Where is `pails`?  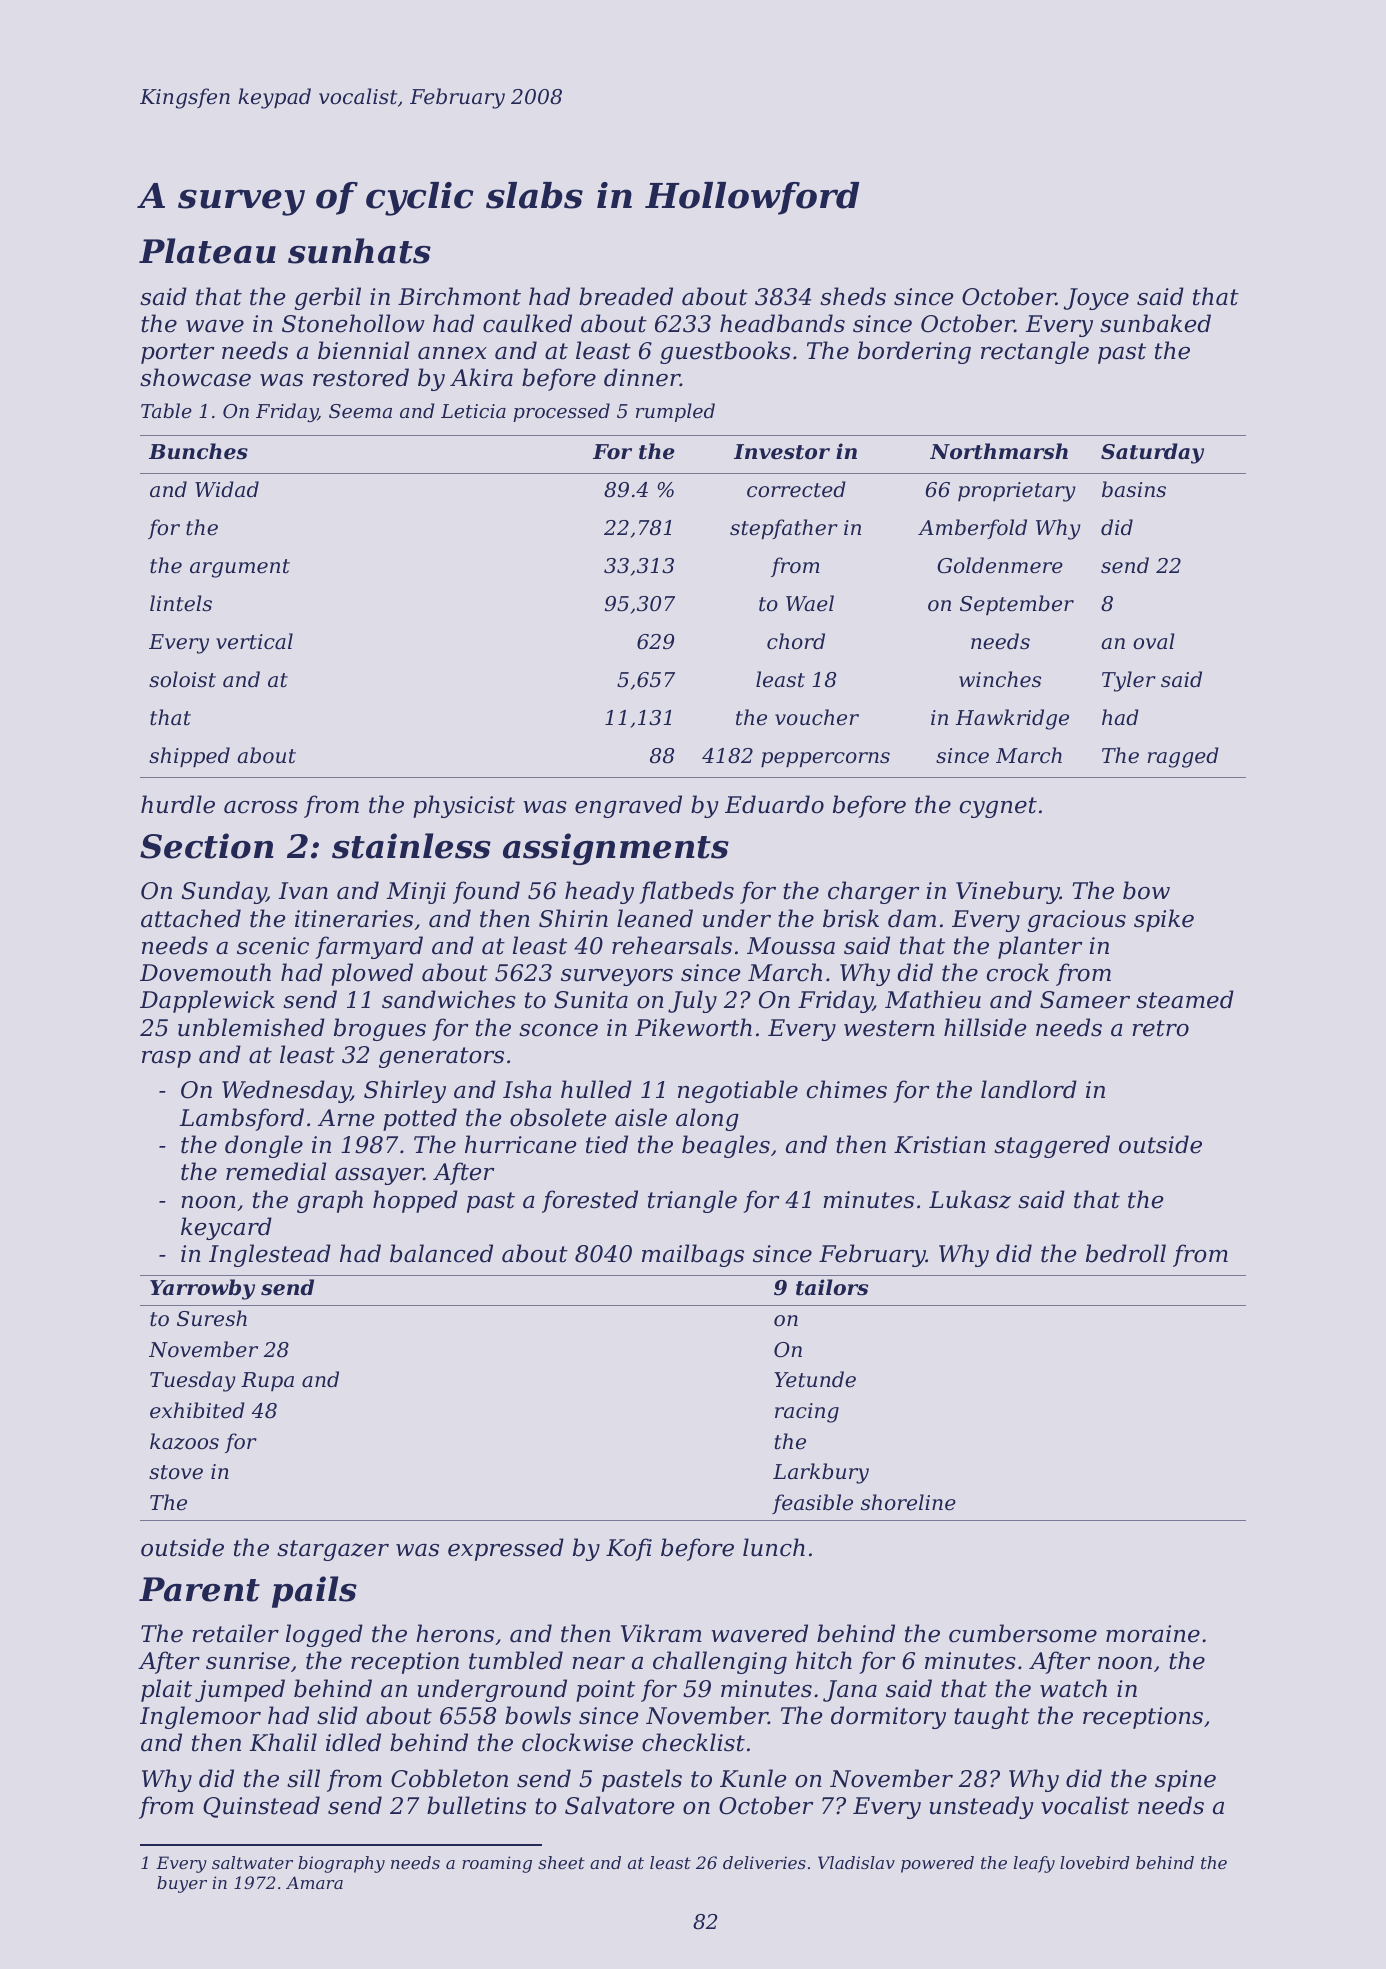 pails is located at coordinates (314, 1592).
